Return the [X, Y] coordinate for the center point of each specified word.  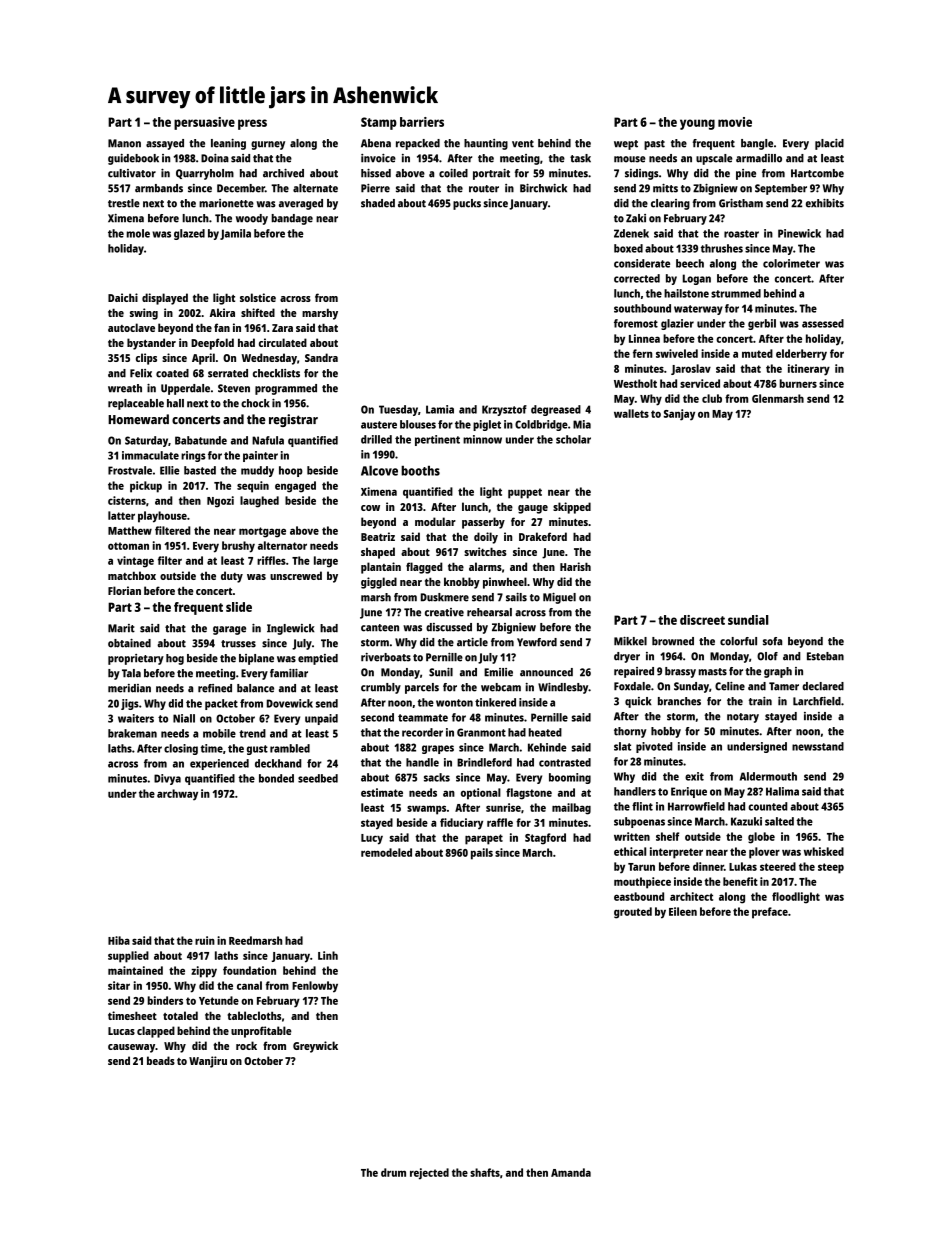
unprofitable [261, 1032]
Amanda [571, 1172]
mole [138, 233]
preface [770, 913]
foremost [636, 323]
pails [482, 854]
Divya [167, 779]
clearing [670, 204]
